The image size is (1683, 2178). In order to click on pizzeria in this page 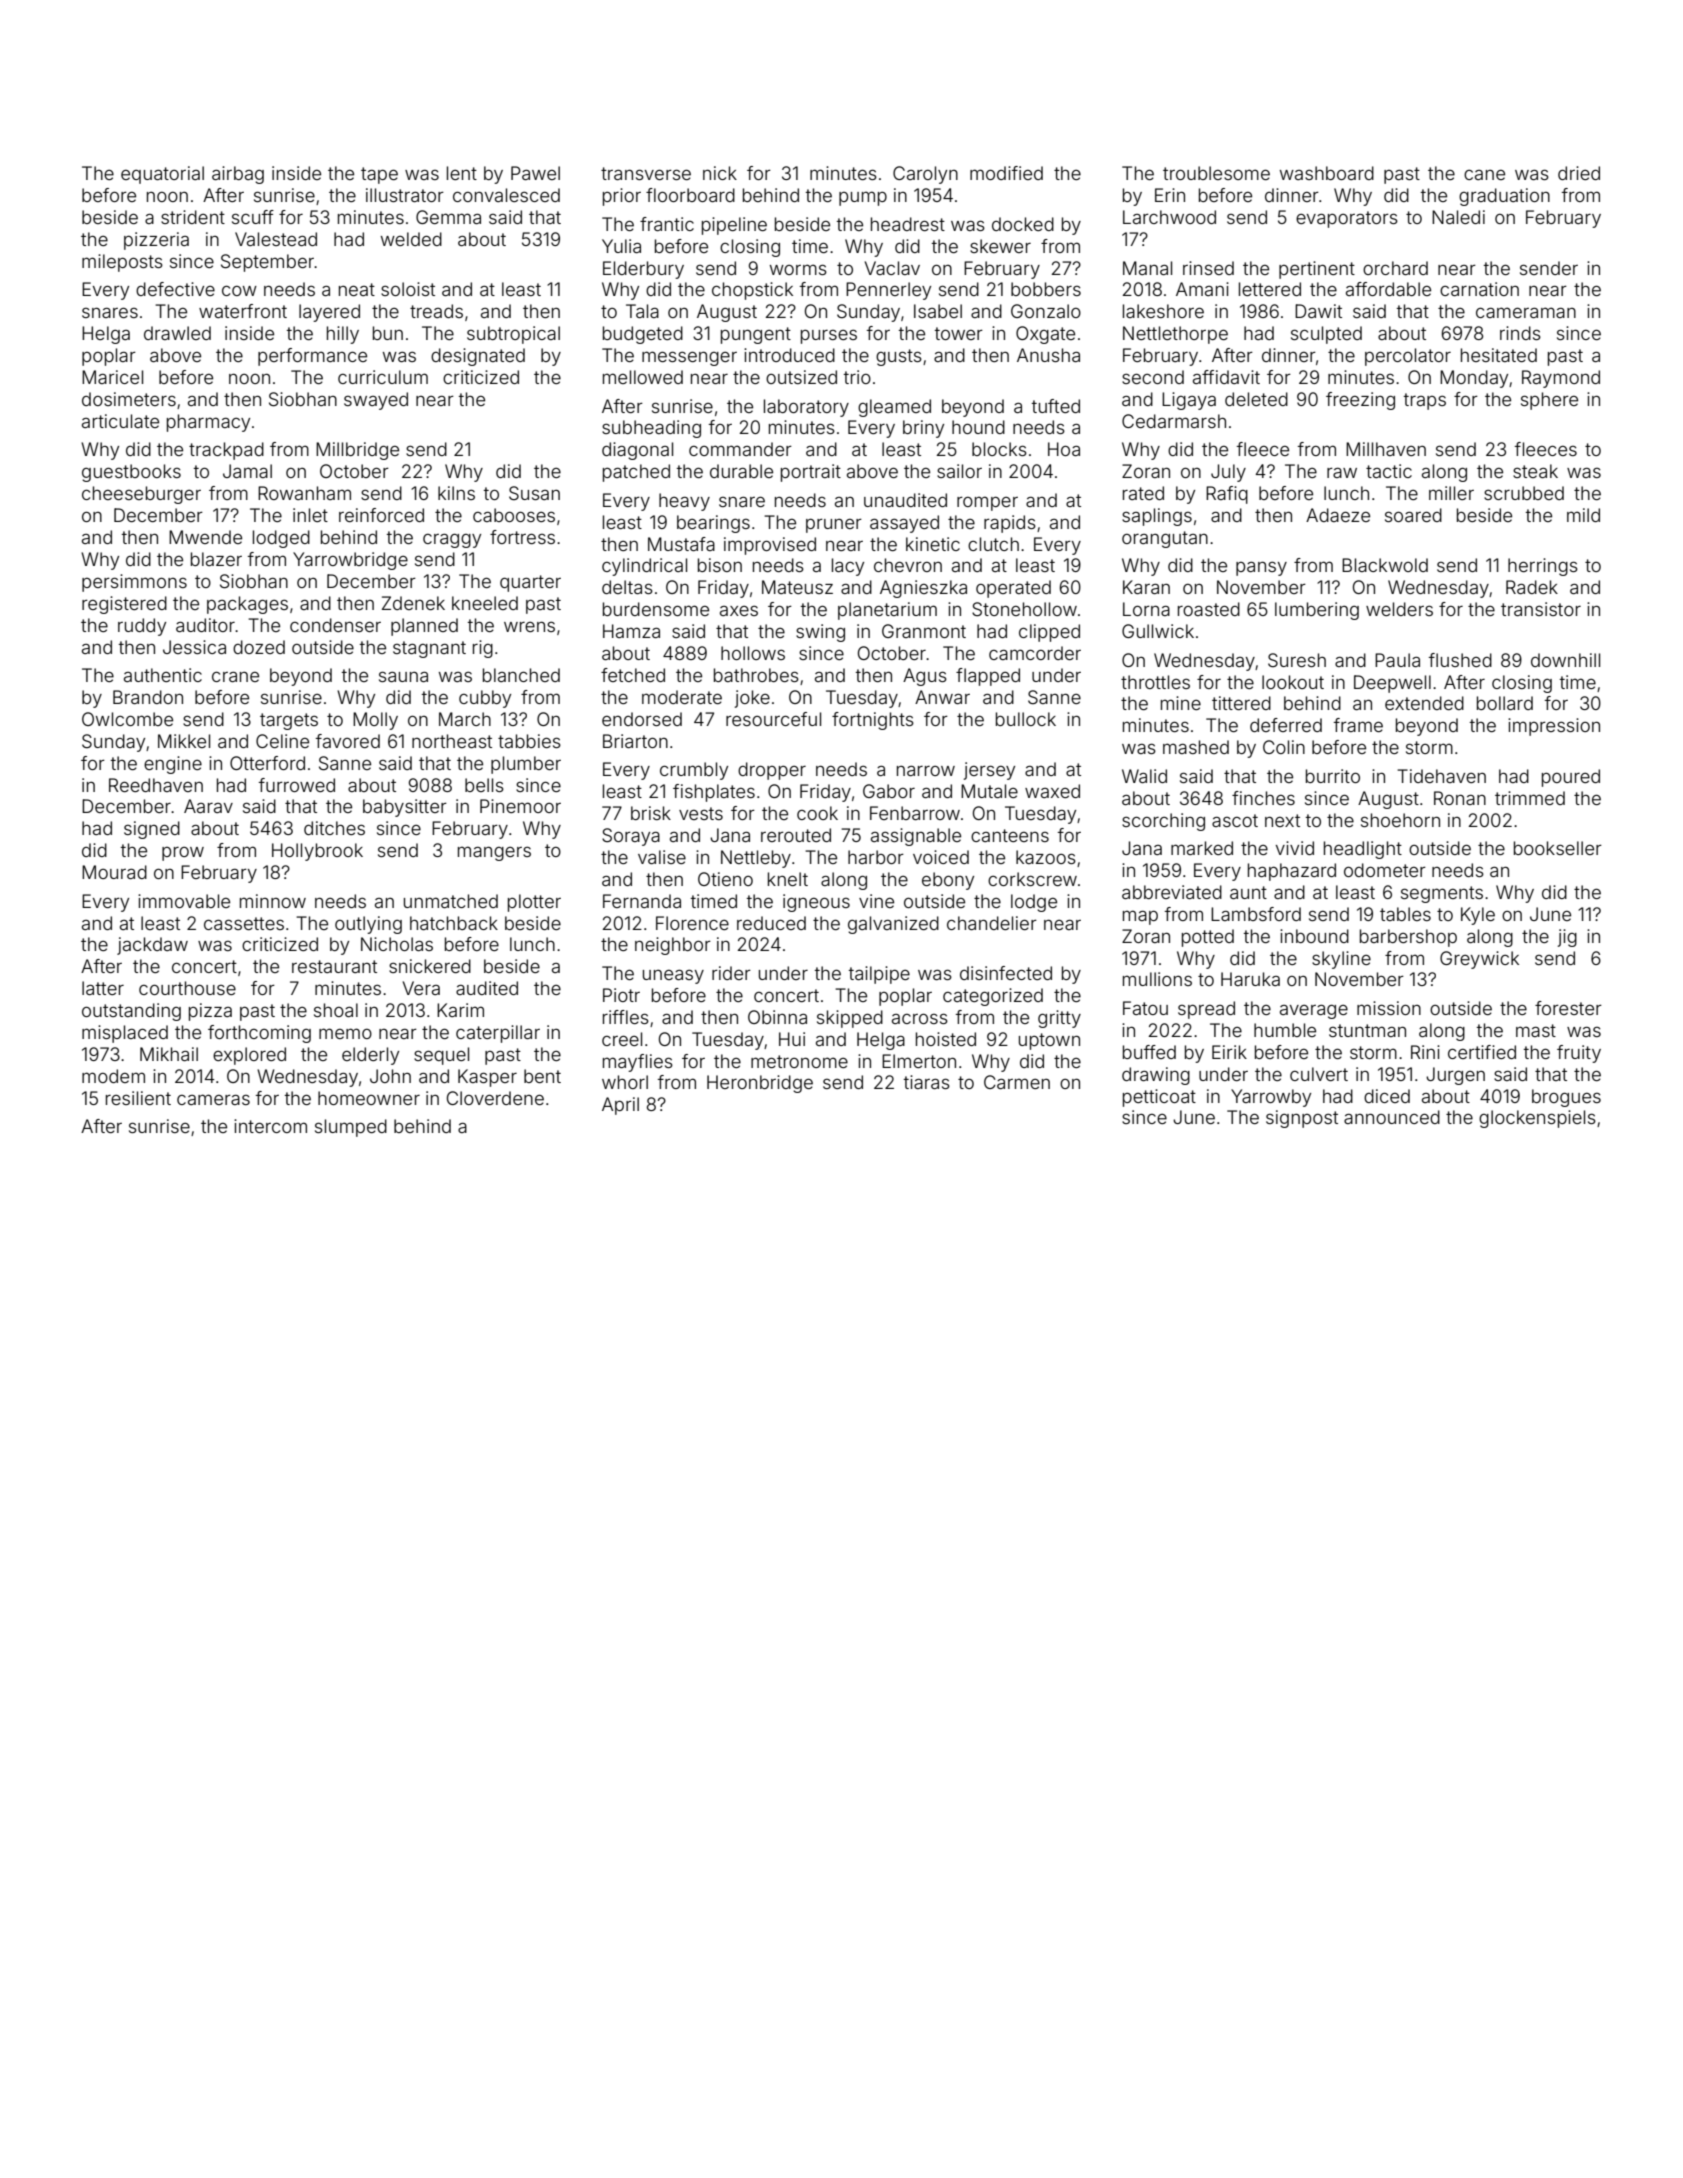, I will do `click(156, 241)`.
